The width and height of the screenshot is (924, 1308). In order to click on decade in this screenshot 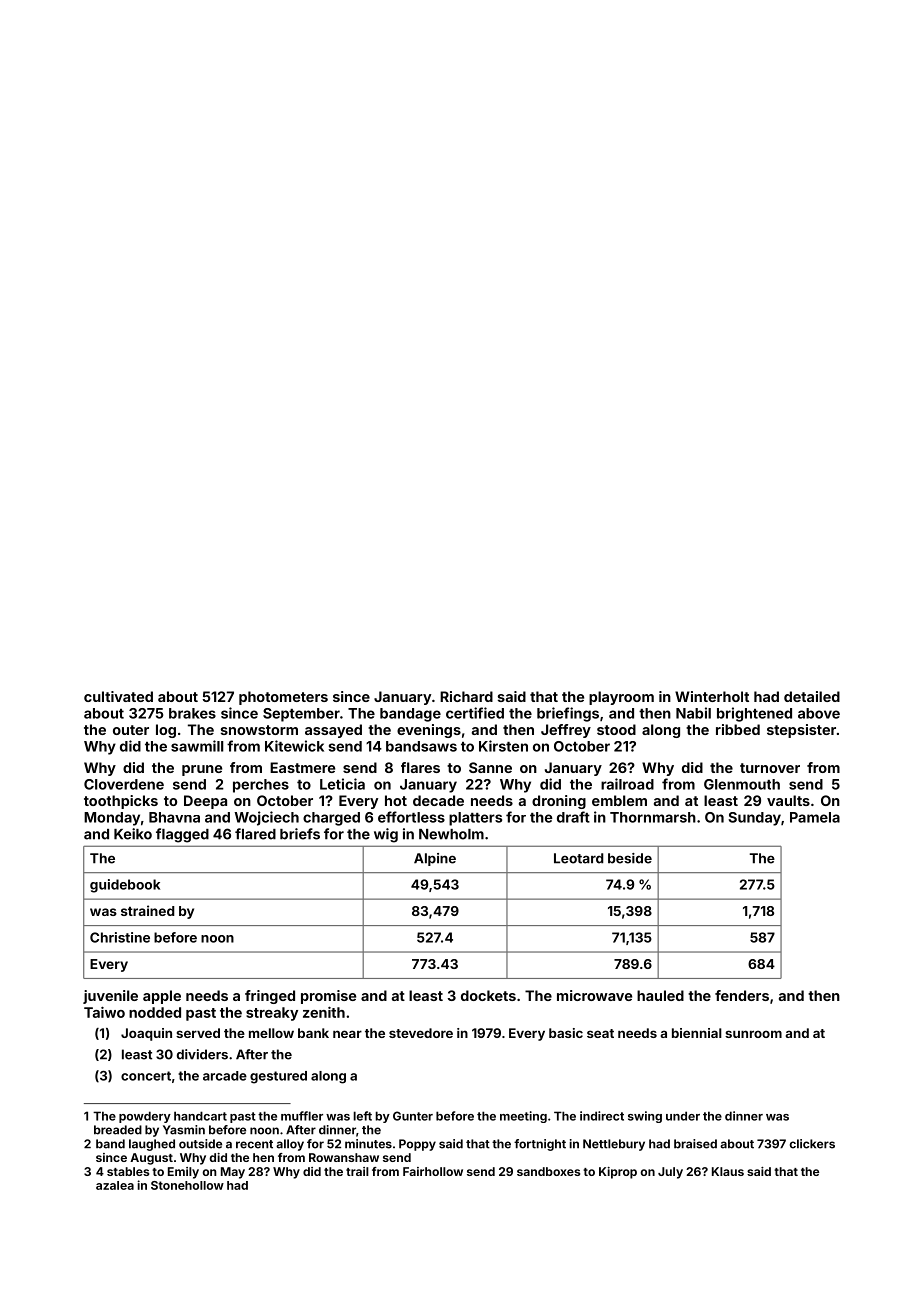, I will do `click(438, 800)`.
